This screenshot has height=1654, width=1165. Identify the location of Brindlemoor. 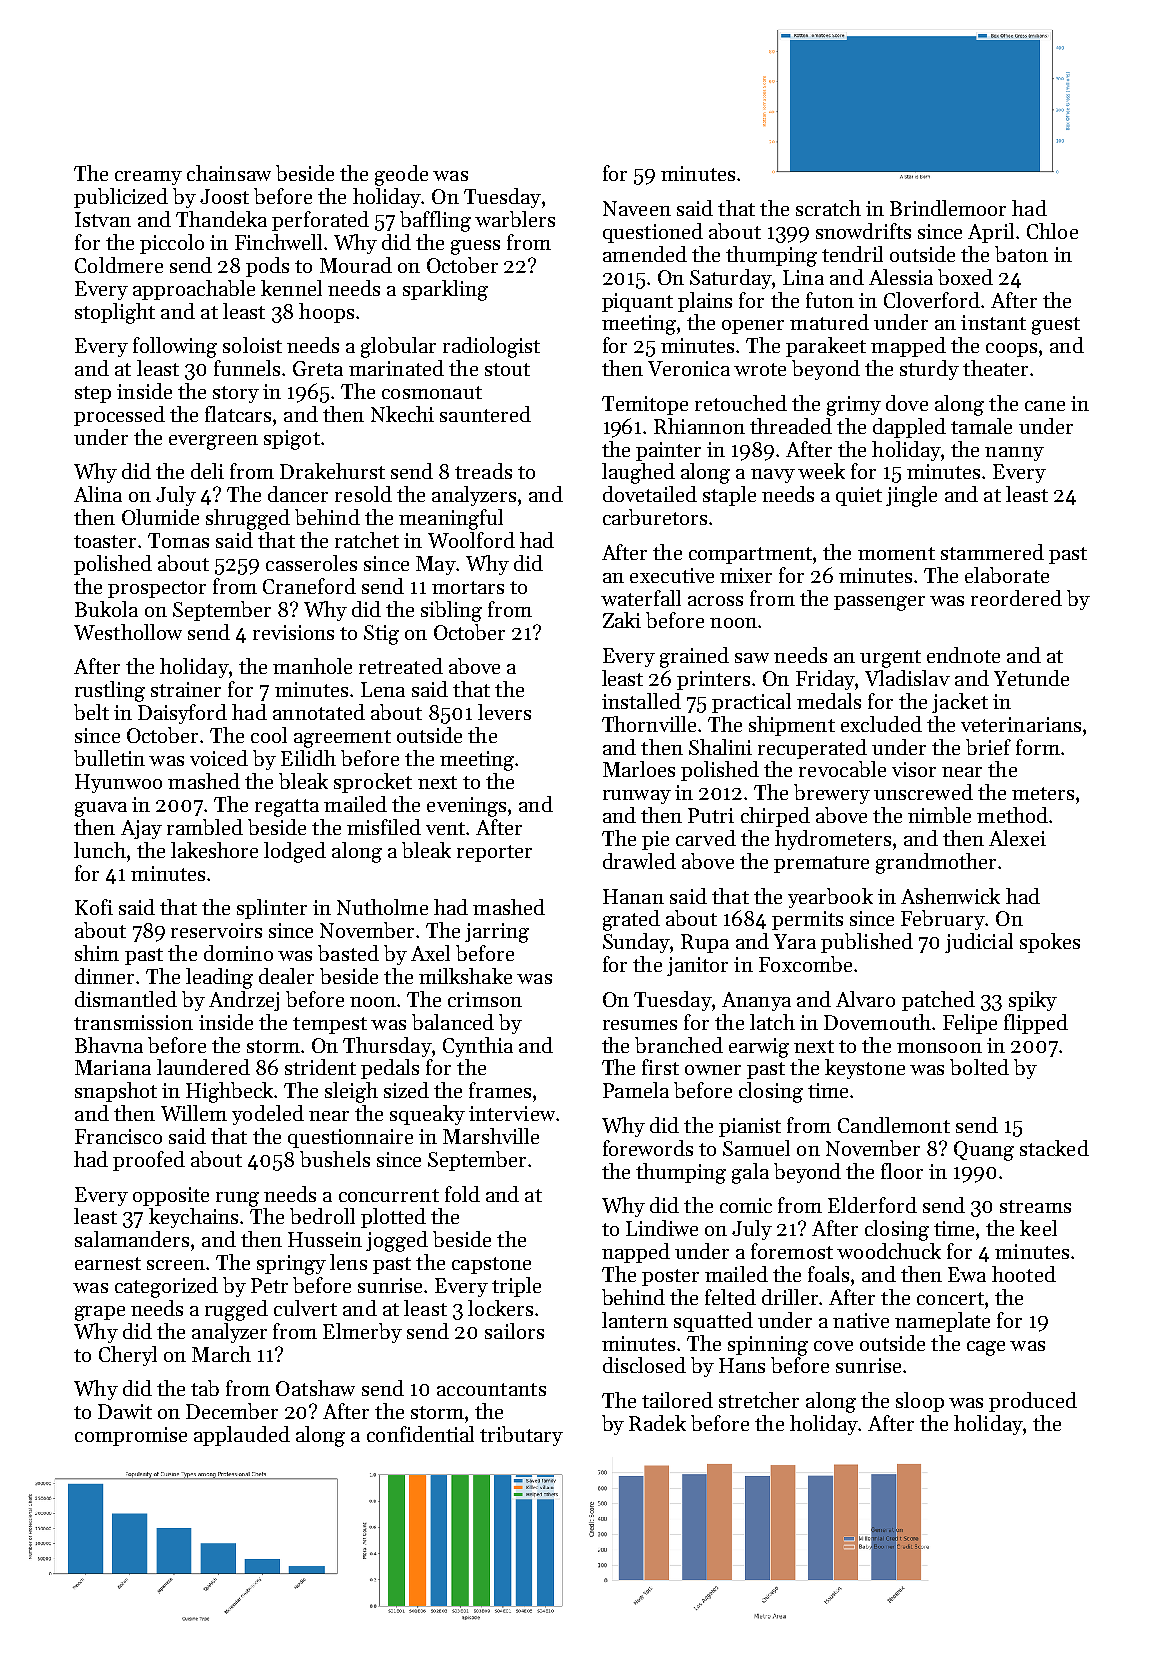
(948, 208).
